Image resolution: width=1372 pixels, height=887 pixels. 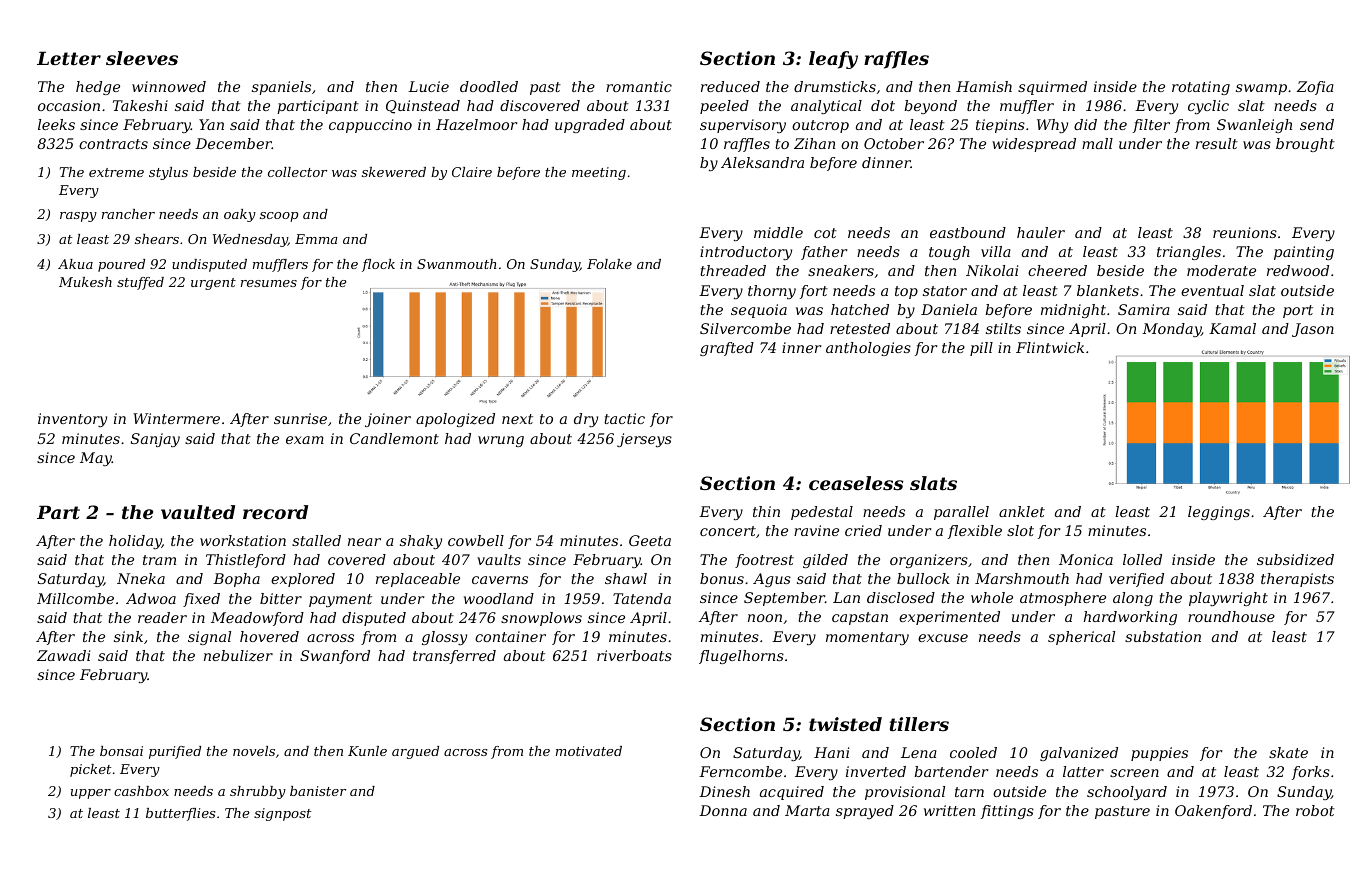 What do you see at coordinates (860, 618) in the page?
I see `capstan` at bounding box center [860, 618].
